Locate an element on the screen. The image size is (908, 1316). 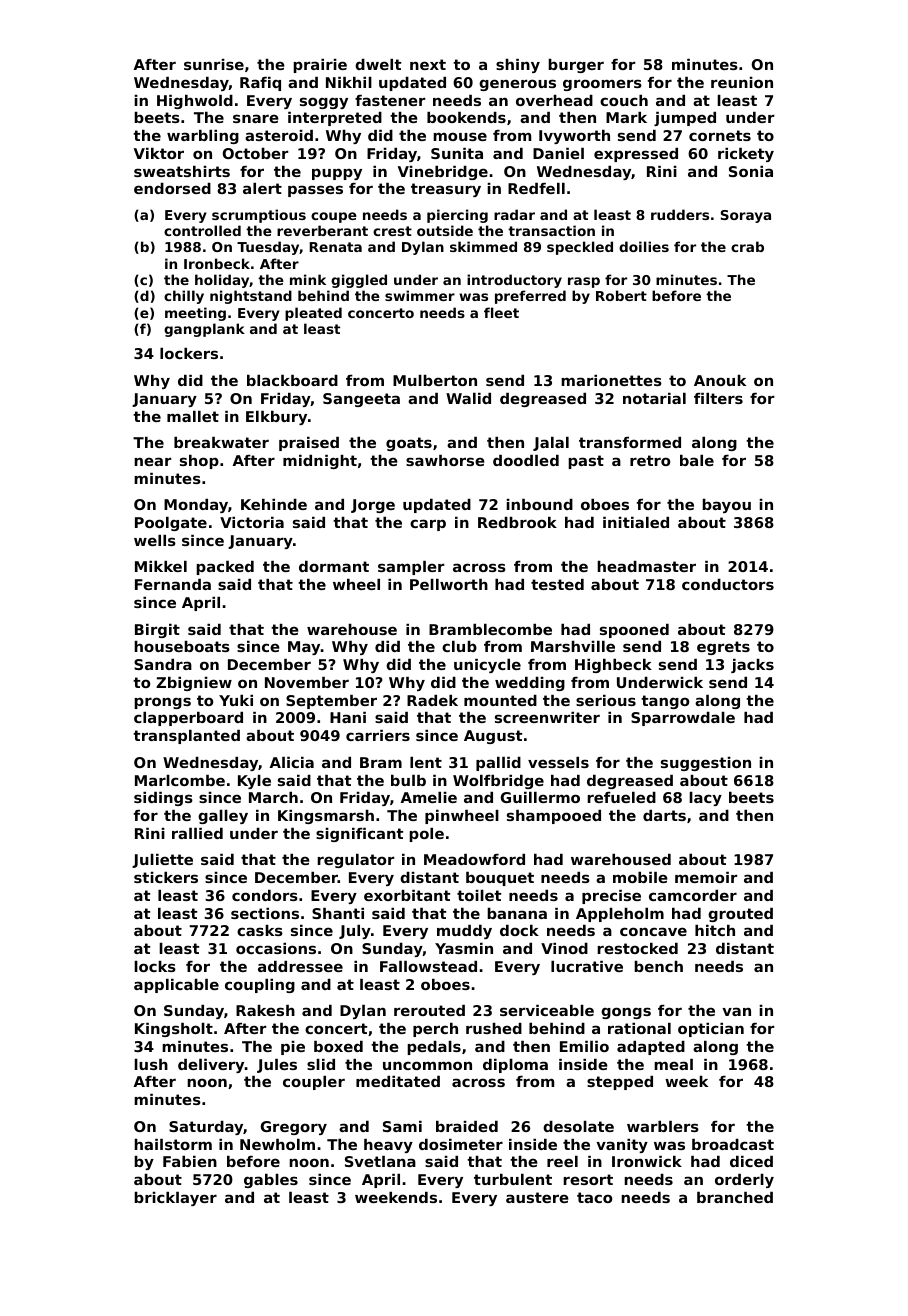
packed is located at coordinates (225, 568).
